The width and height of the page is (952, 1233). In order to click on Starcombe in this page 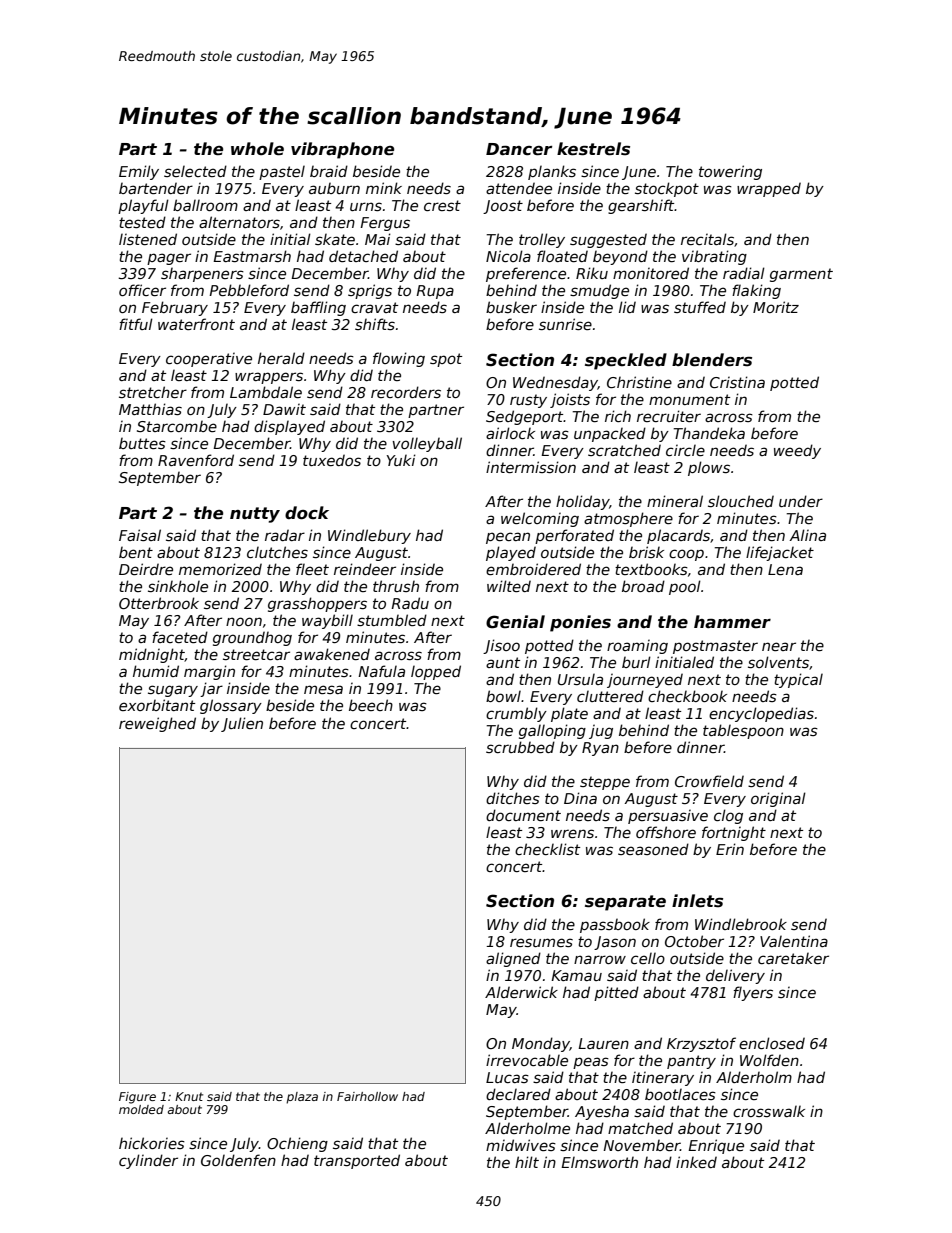, I will do `click(177, 426)`.
